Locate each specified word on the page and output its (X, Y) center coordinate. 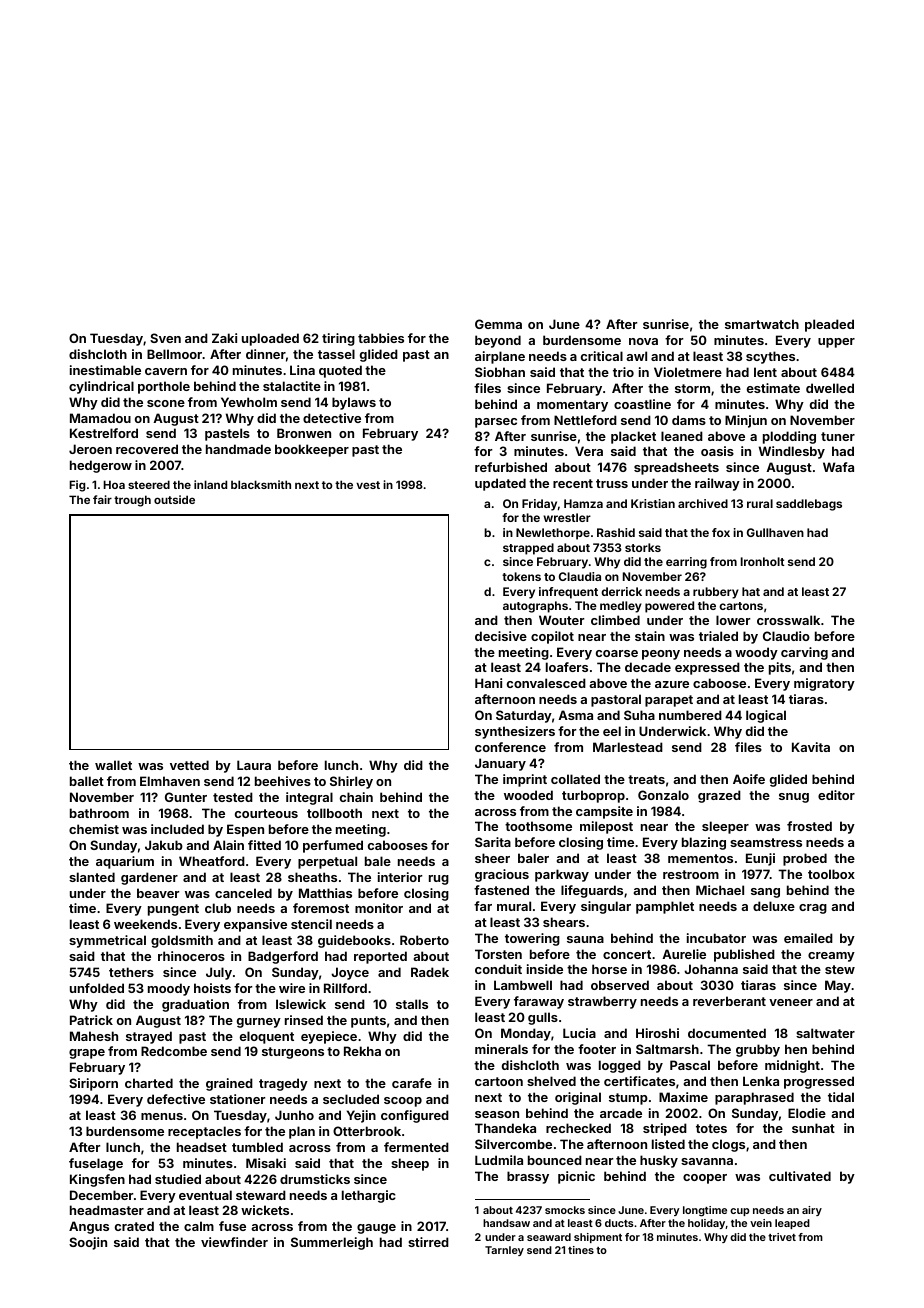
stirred (428, 1242)
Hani (488, 683)
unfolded (97, 988)
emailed (808, 938)
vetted (189, 765)
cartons (741, 606)
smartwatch (762, 324)
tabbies (381, 338)
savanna (707, 1161)
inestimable (105, 370)
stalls (412, 1004)
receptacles (204, 1132)
